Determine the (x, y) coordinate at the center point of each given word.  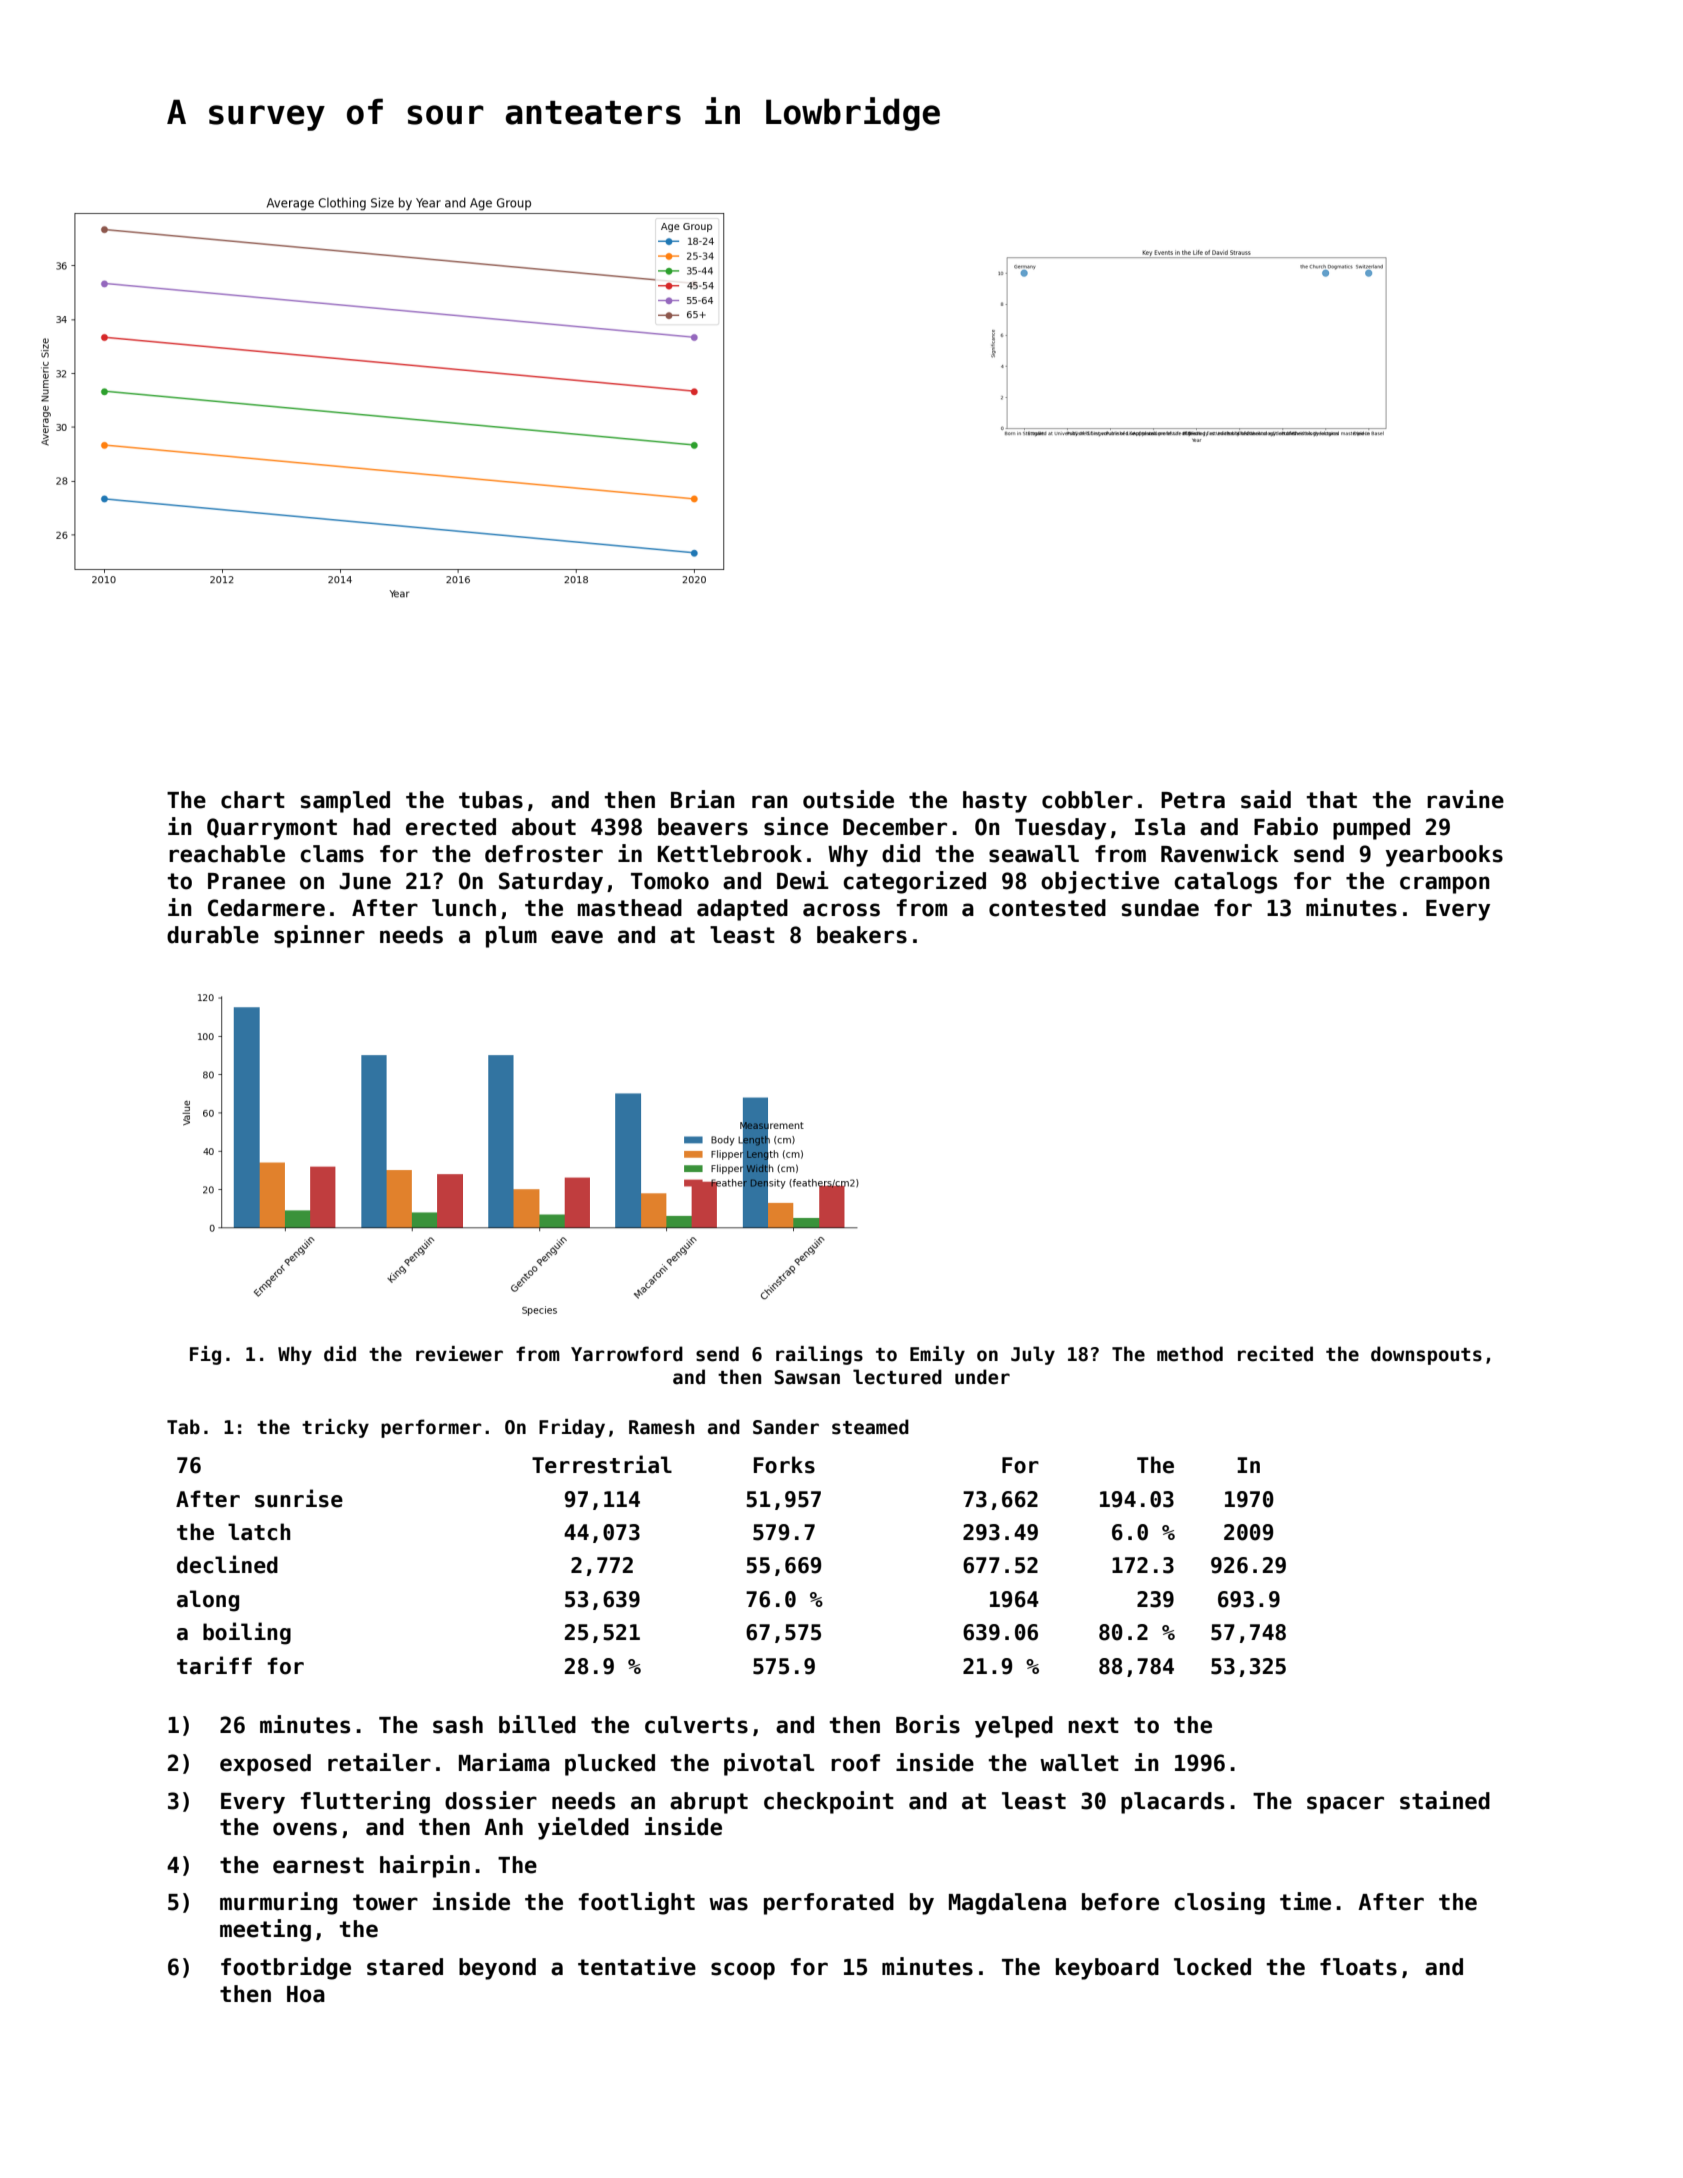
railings (819, 1355)
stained (1445, 1800)
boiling (247, 1633)
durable (213, 935)
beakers (862, 935)
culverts (696, 1725)
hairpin (425, 1866)
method (1190, 1354)
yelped (1014, 1727)
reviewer (459, 1354)
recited (1275, 1354)
